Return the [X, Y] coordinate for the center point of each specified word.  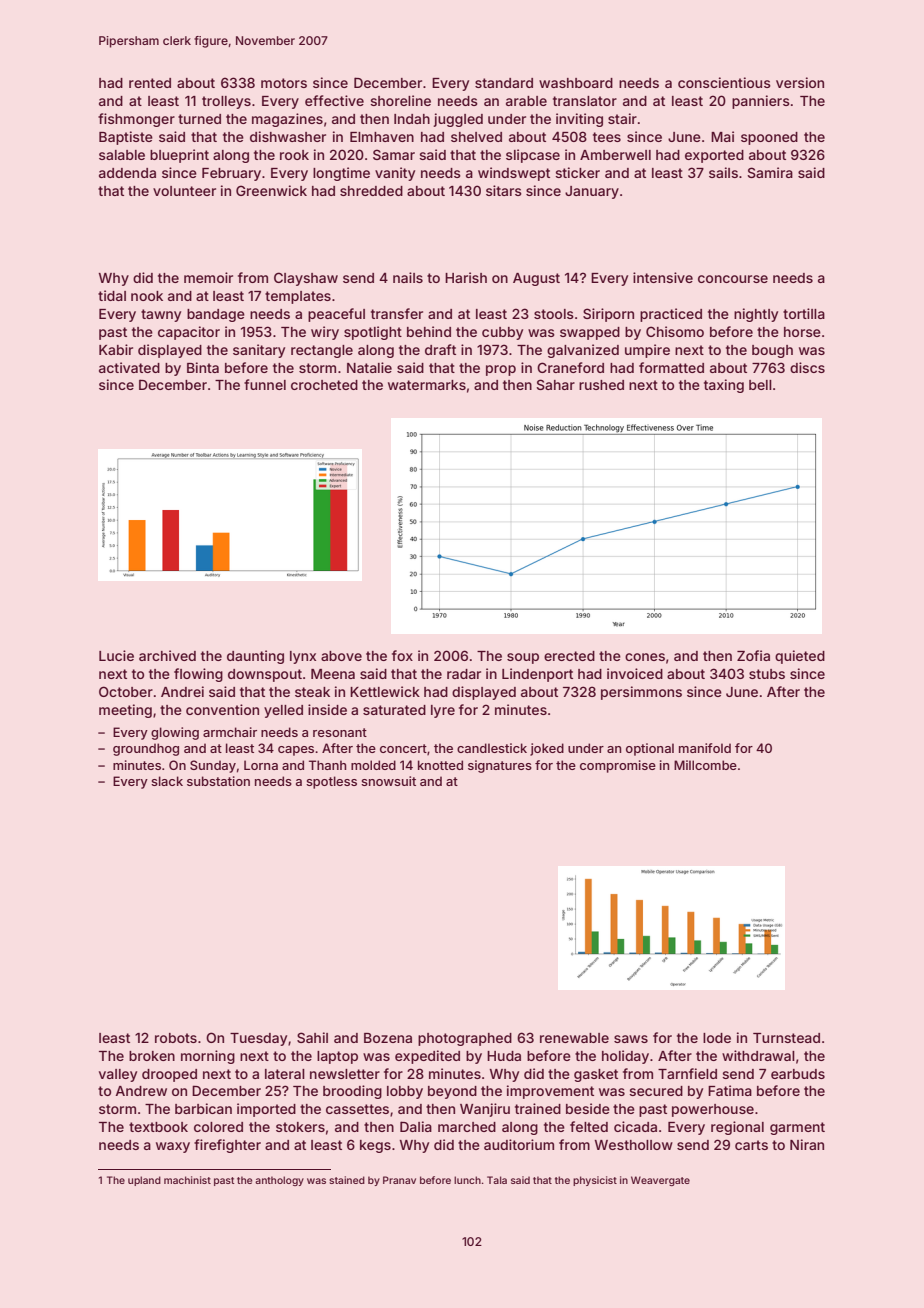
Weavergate [660, 1181]
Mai [722, 136]
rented [150, 83]
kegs [375, 1146]
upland [144, 1181]
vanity [395, 174]
